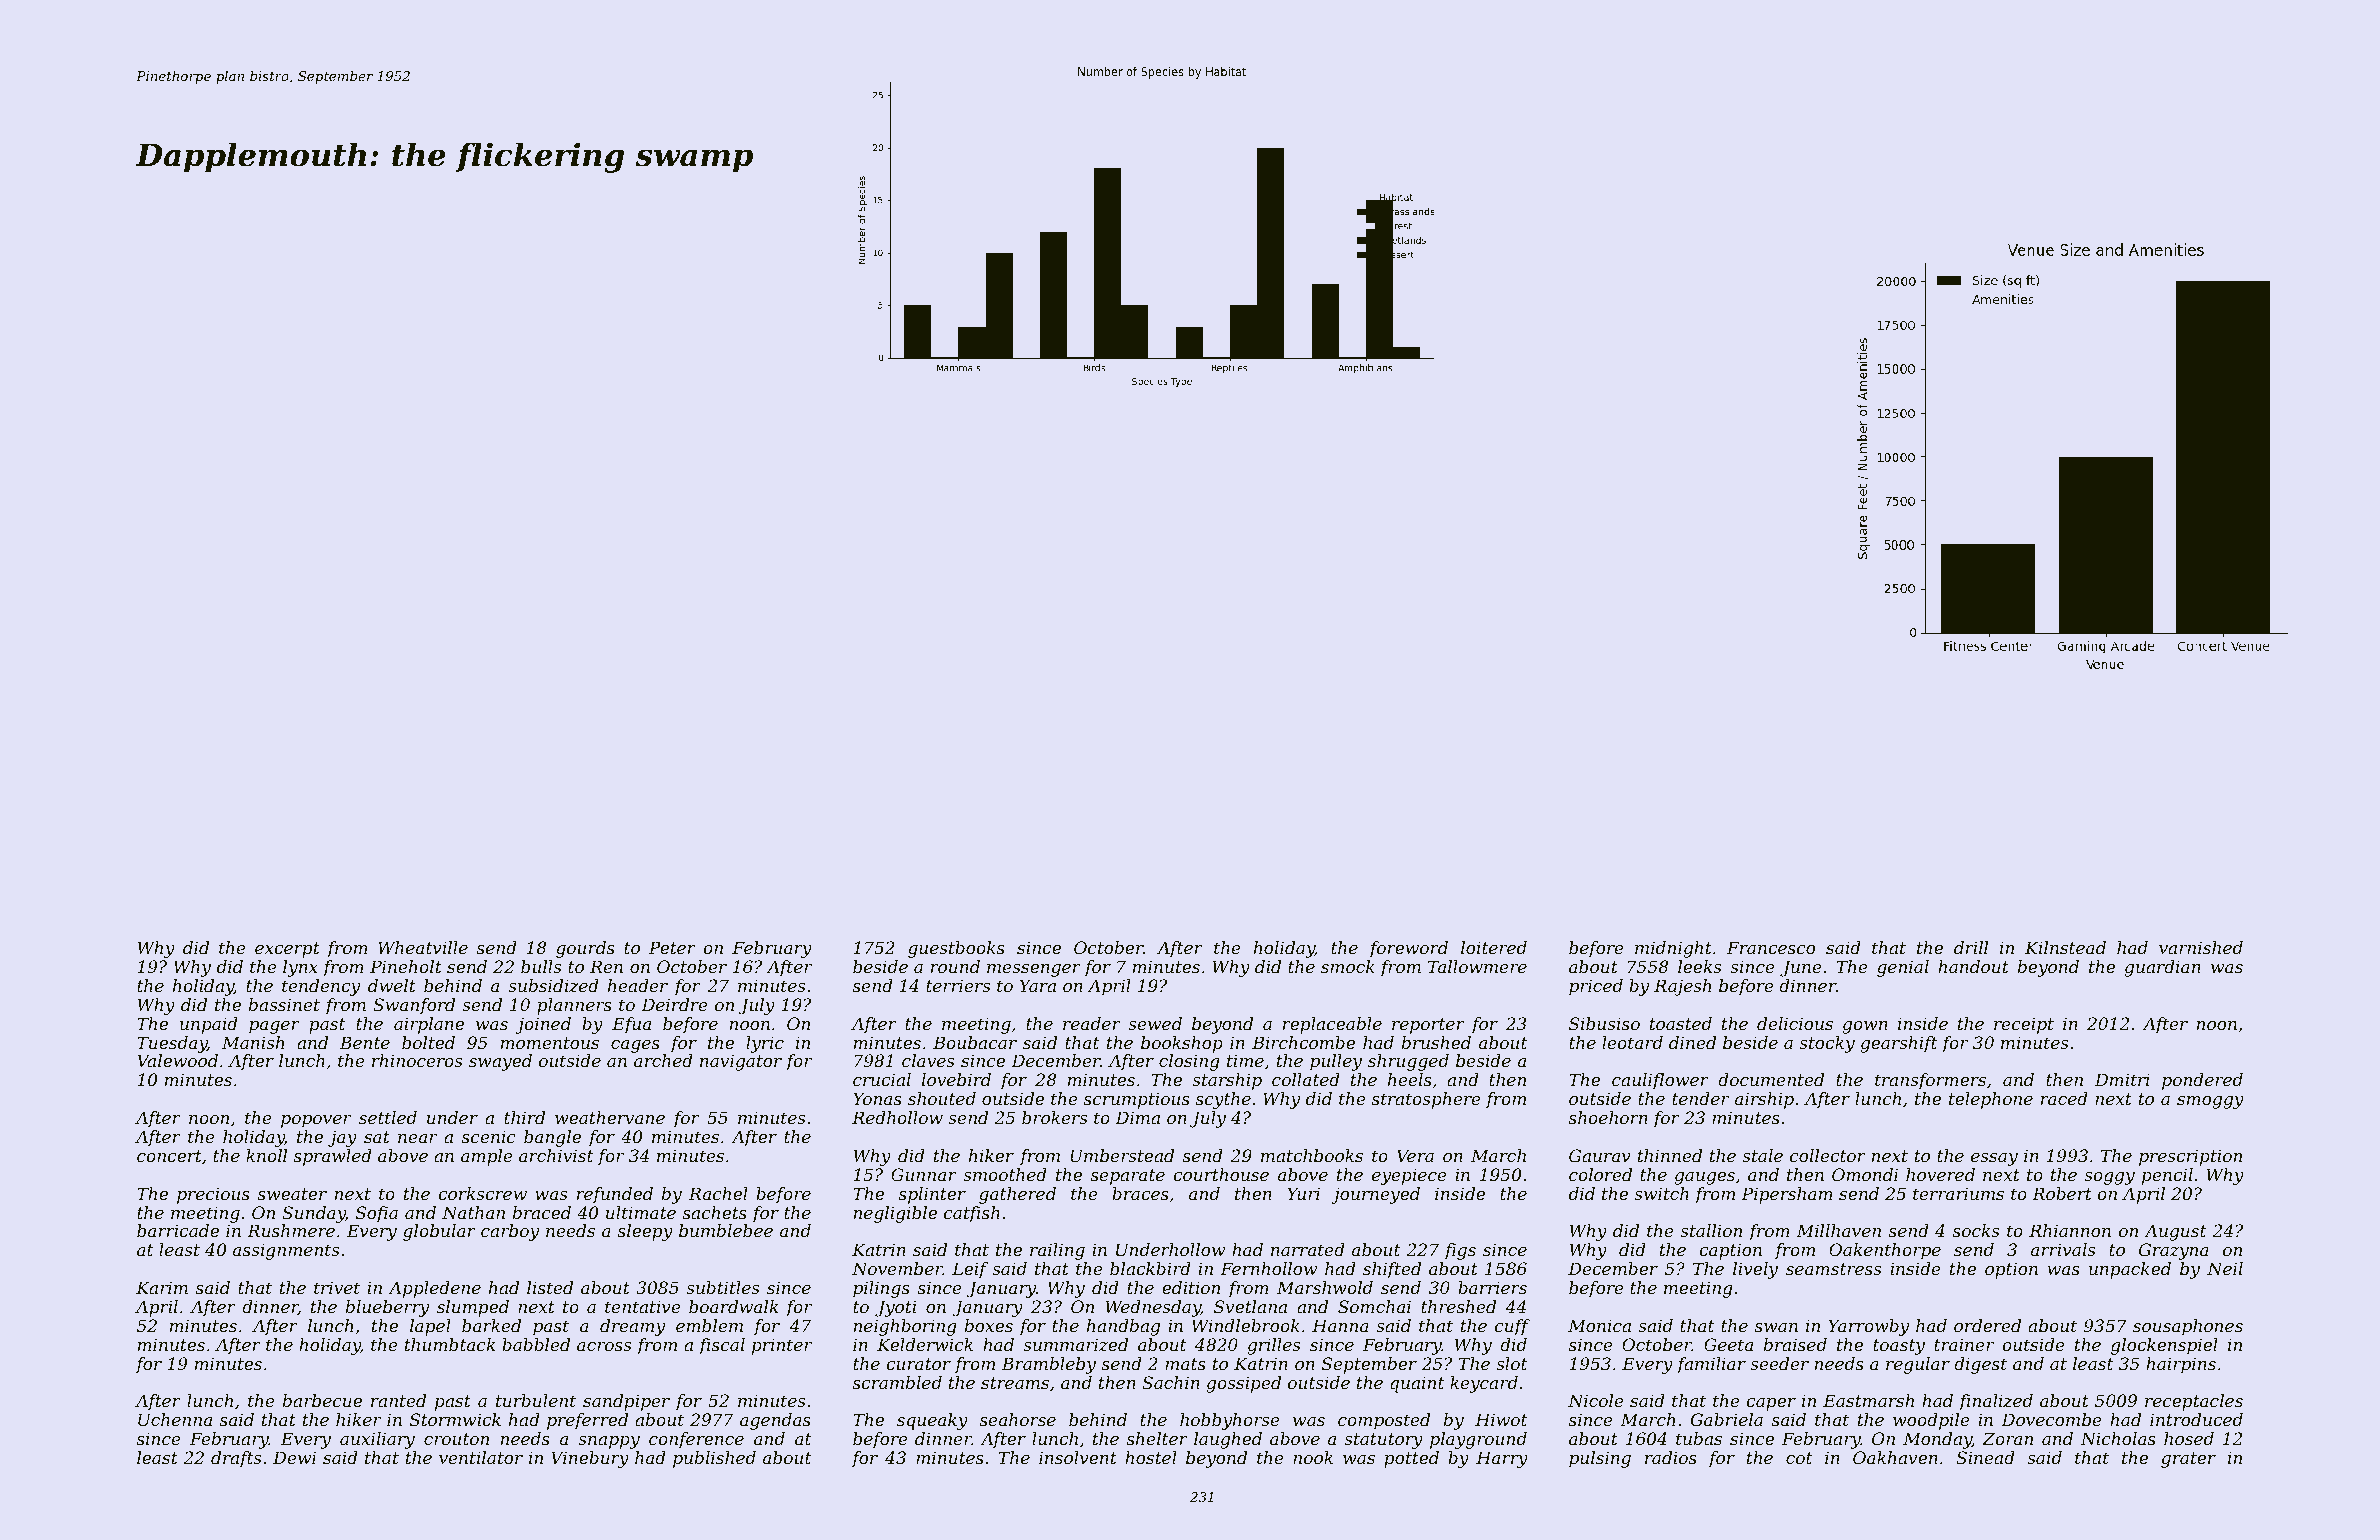 This document has height=1540, width=2380. I want to click on finalized, so click(1996, 1402).
